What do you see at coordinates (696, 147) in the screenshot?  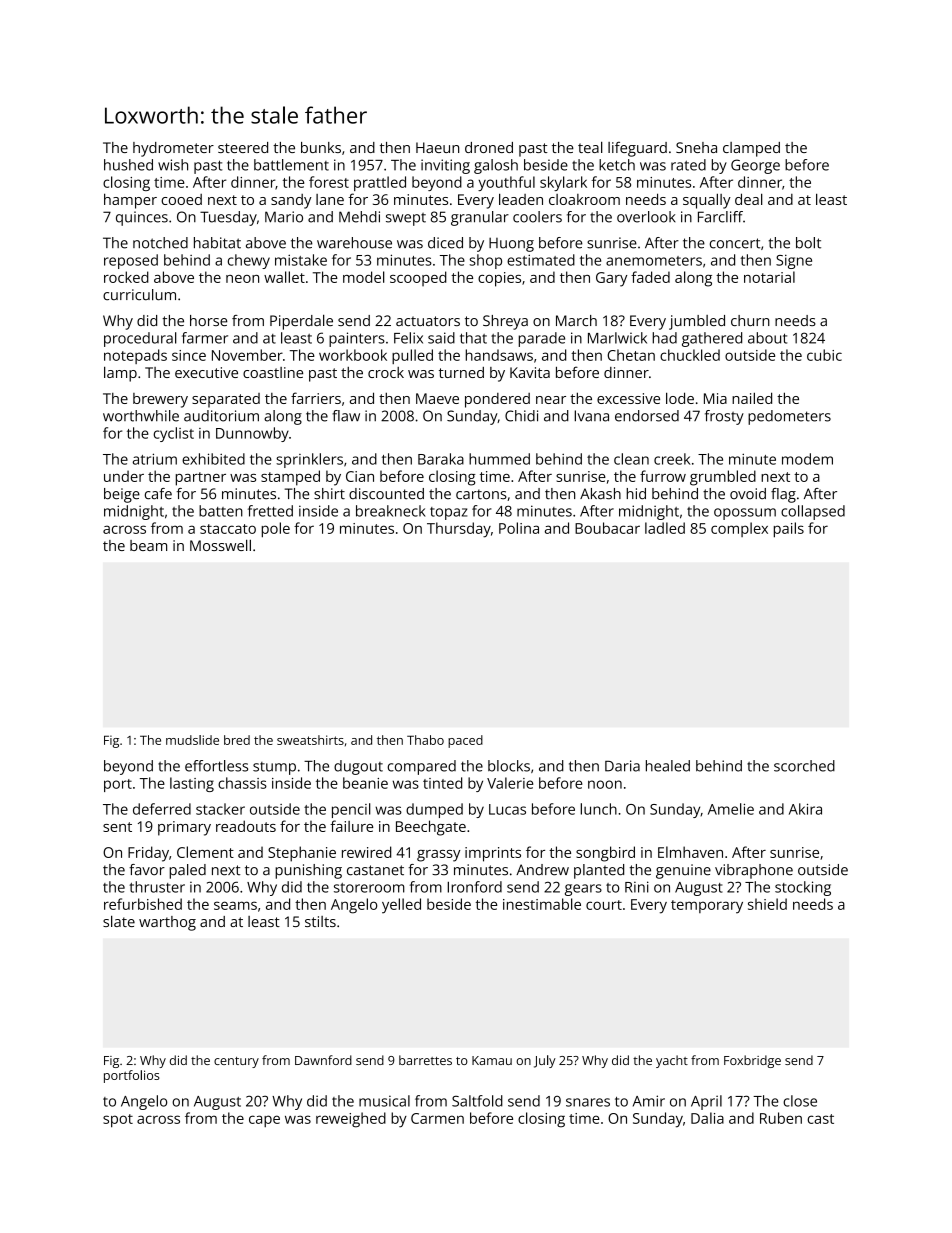 I see `Sneha` at bounding box center [696, 147].
